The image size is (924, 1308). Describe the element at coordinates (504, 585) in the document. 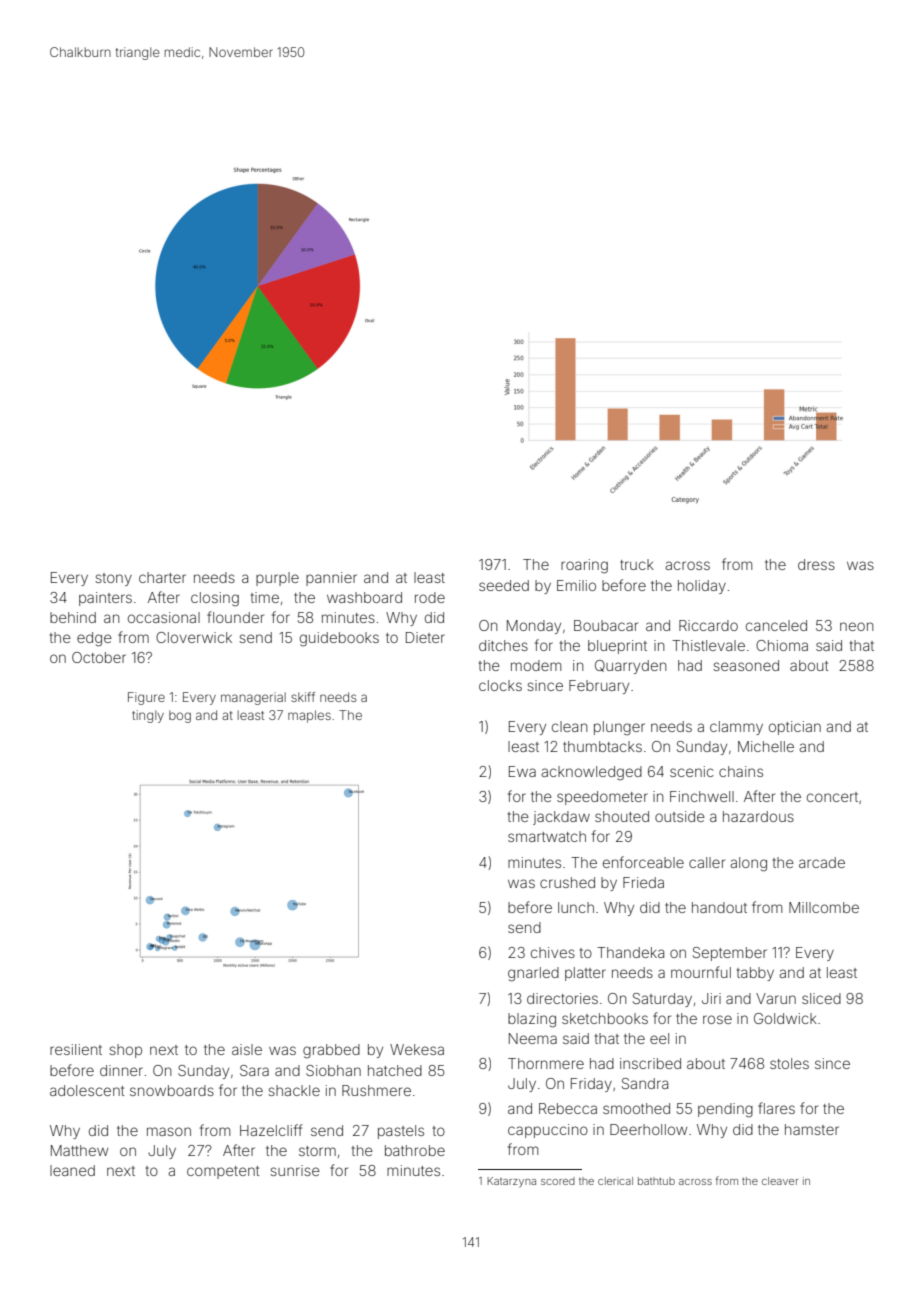

I see `seeded` at that location.
